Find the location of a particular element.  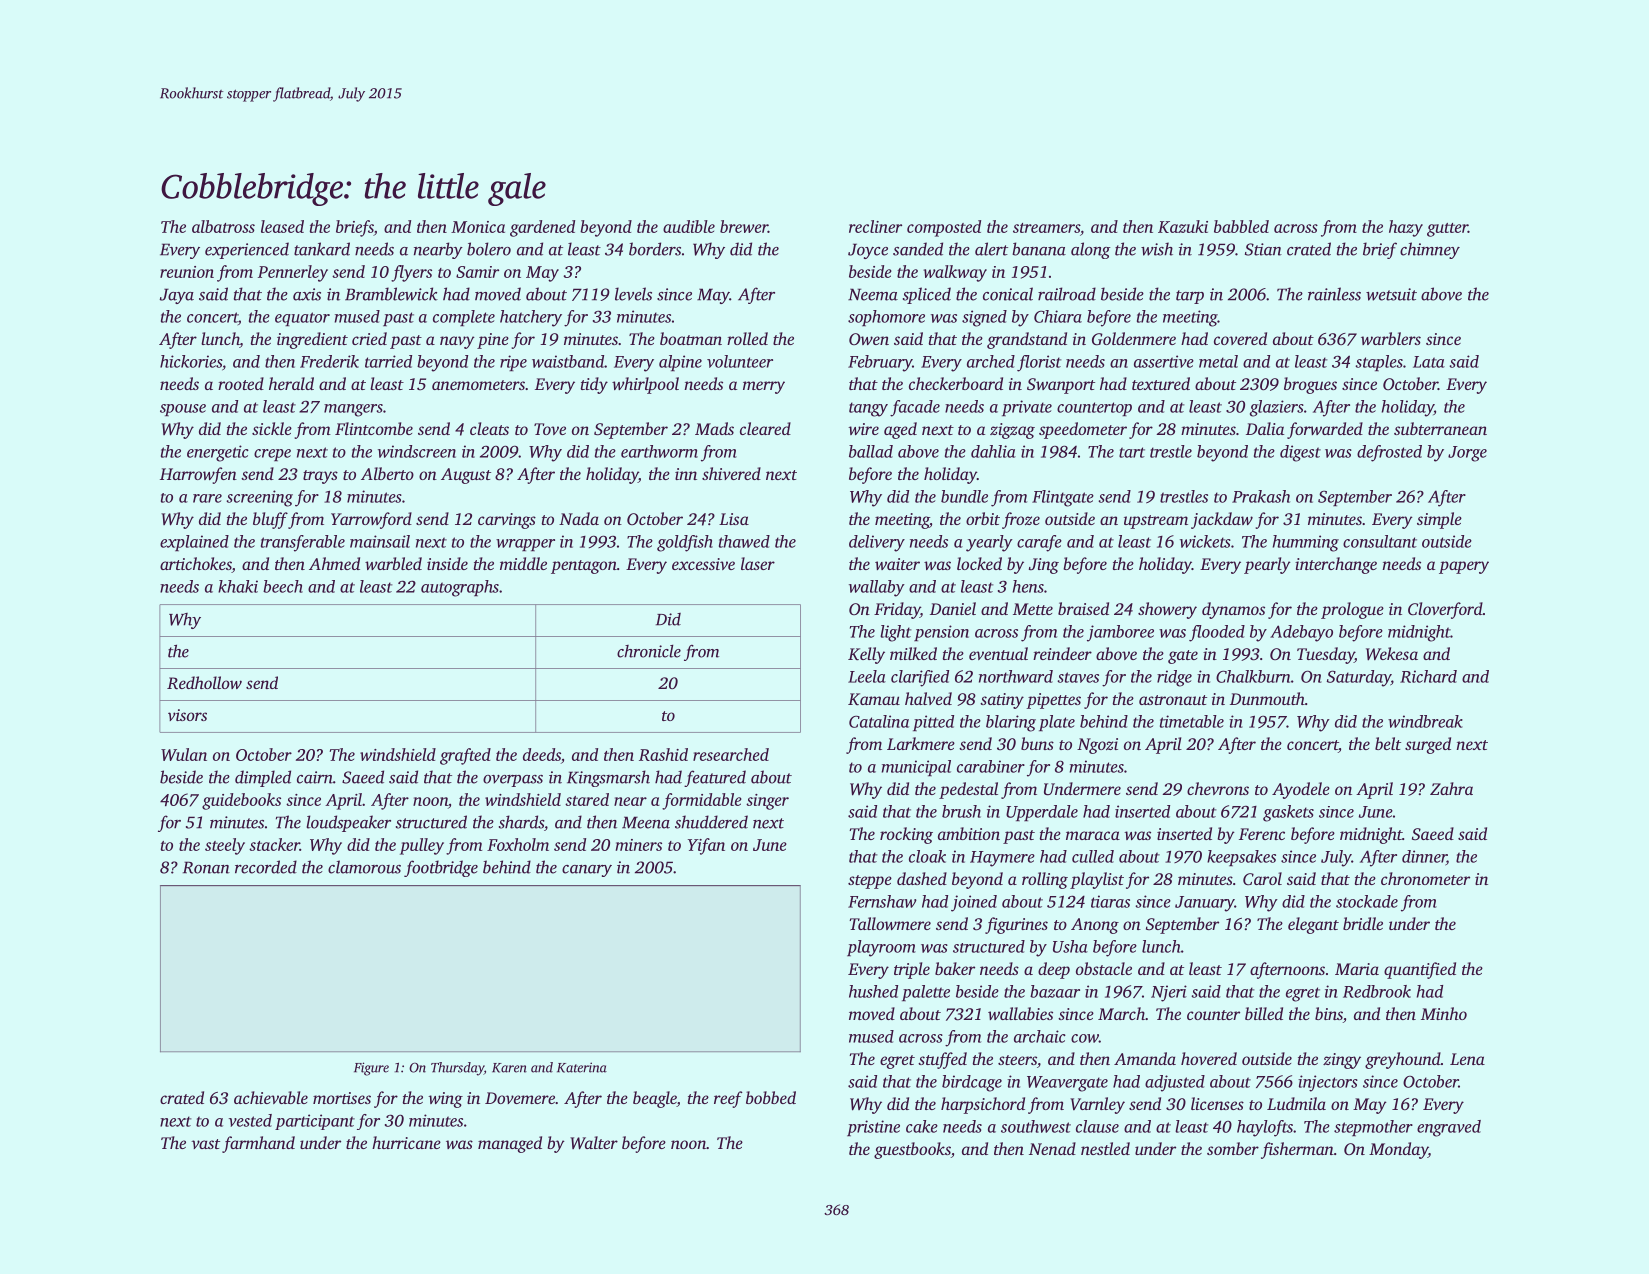

simple is located at coordinates (1439, 520).
